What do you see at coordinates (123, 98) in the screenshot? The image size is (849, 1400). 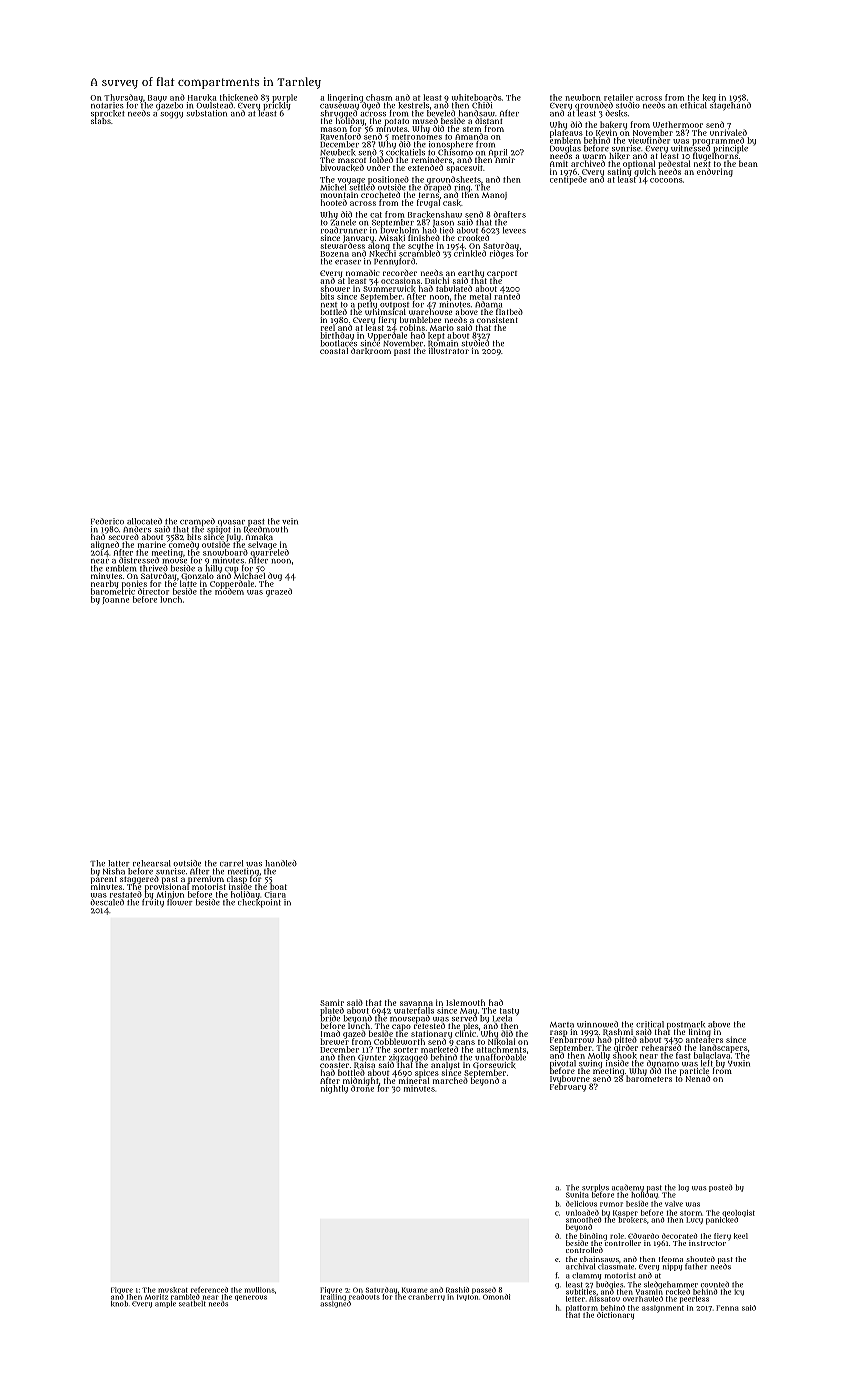 I see `Thursday` at bounding box center [123, 98].
